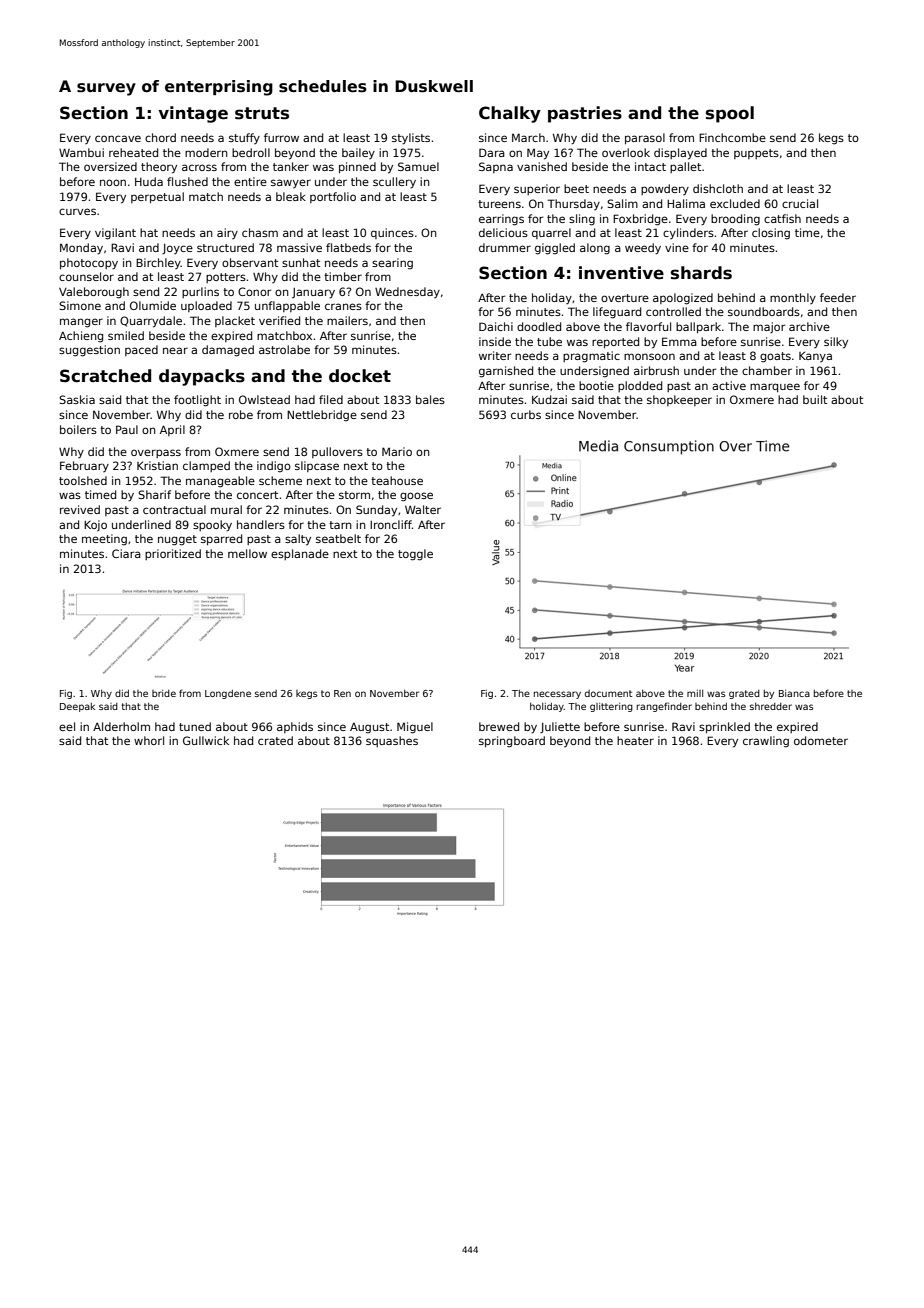 Image resolution: width=924 pixels, height=1308 pixels. Describe the element at coordinates (206, 740) in the screenshot. I see `Gullwick` at that location.
